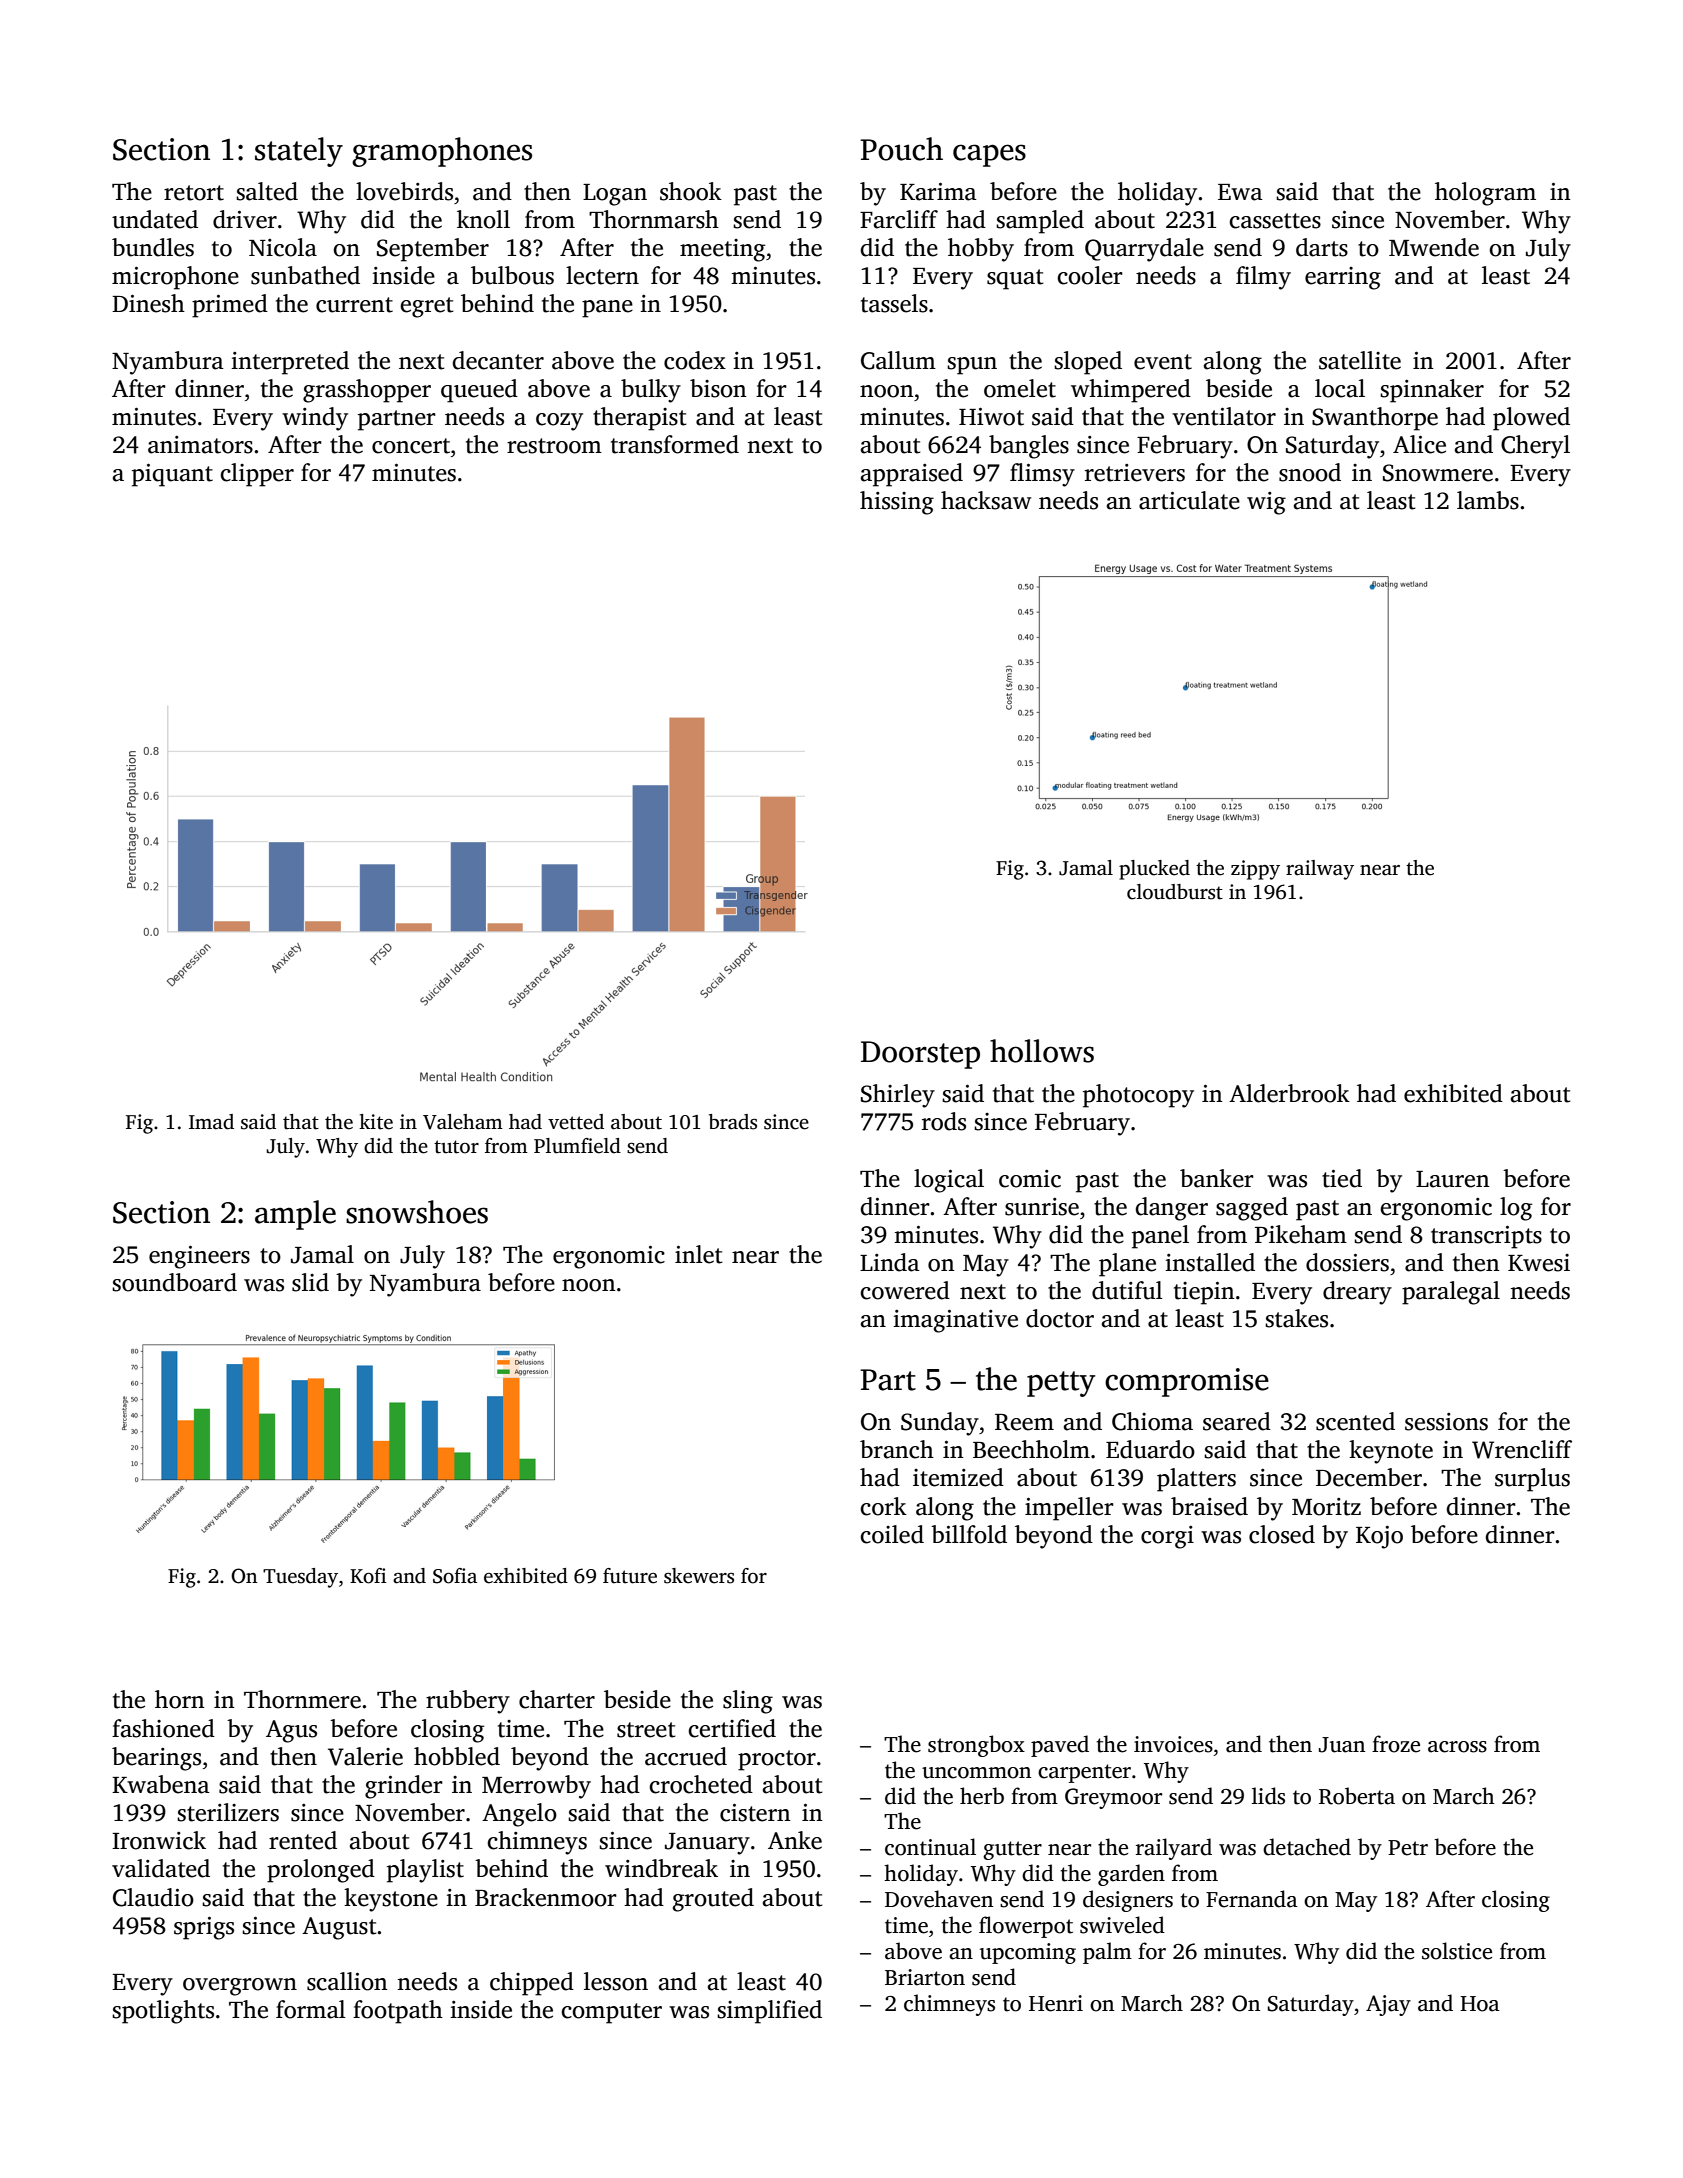 This screenshot has width=1683, height=2178. Describe the element at coordinates (890, 1262) in the screenshot. I see `Linda` at that location.
